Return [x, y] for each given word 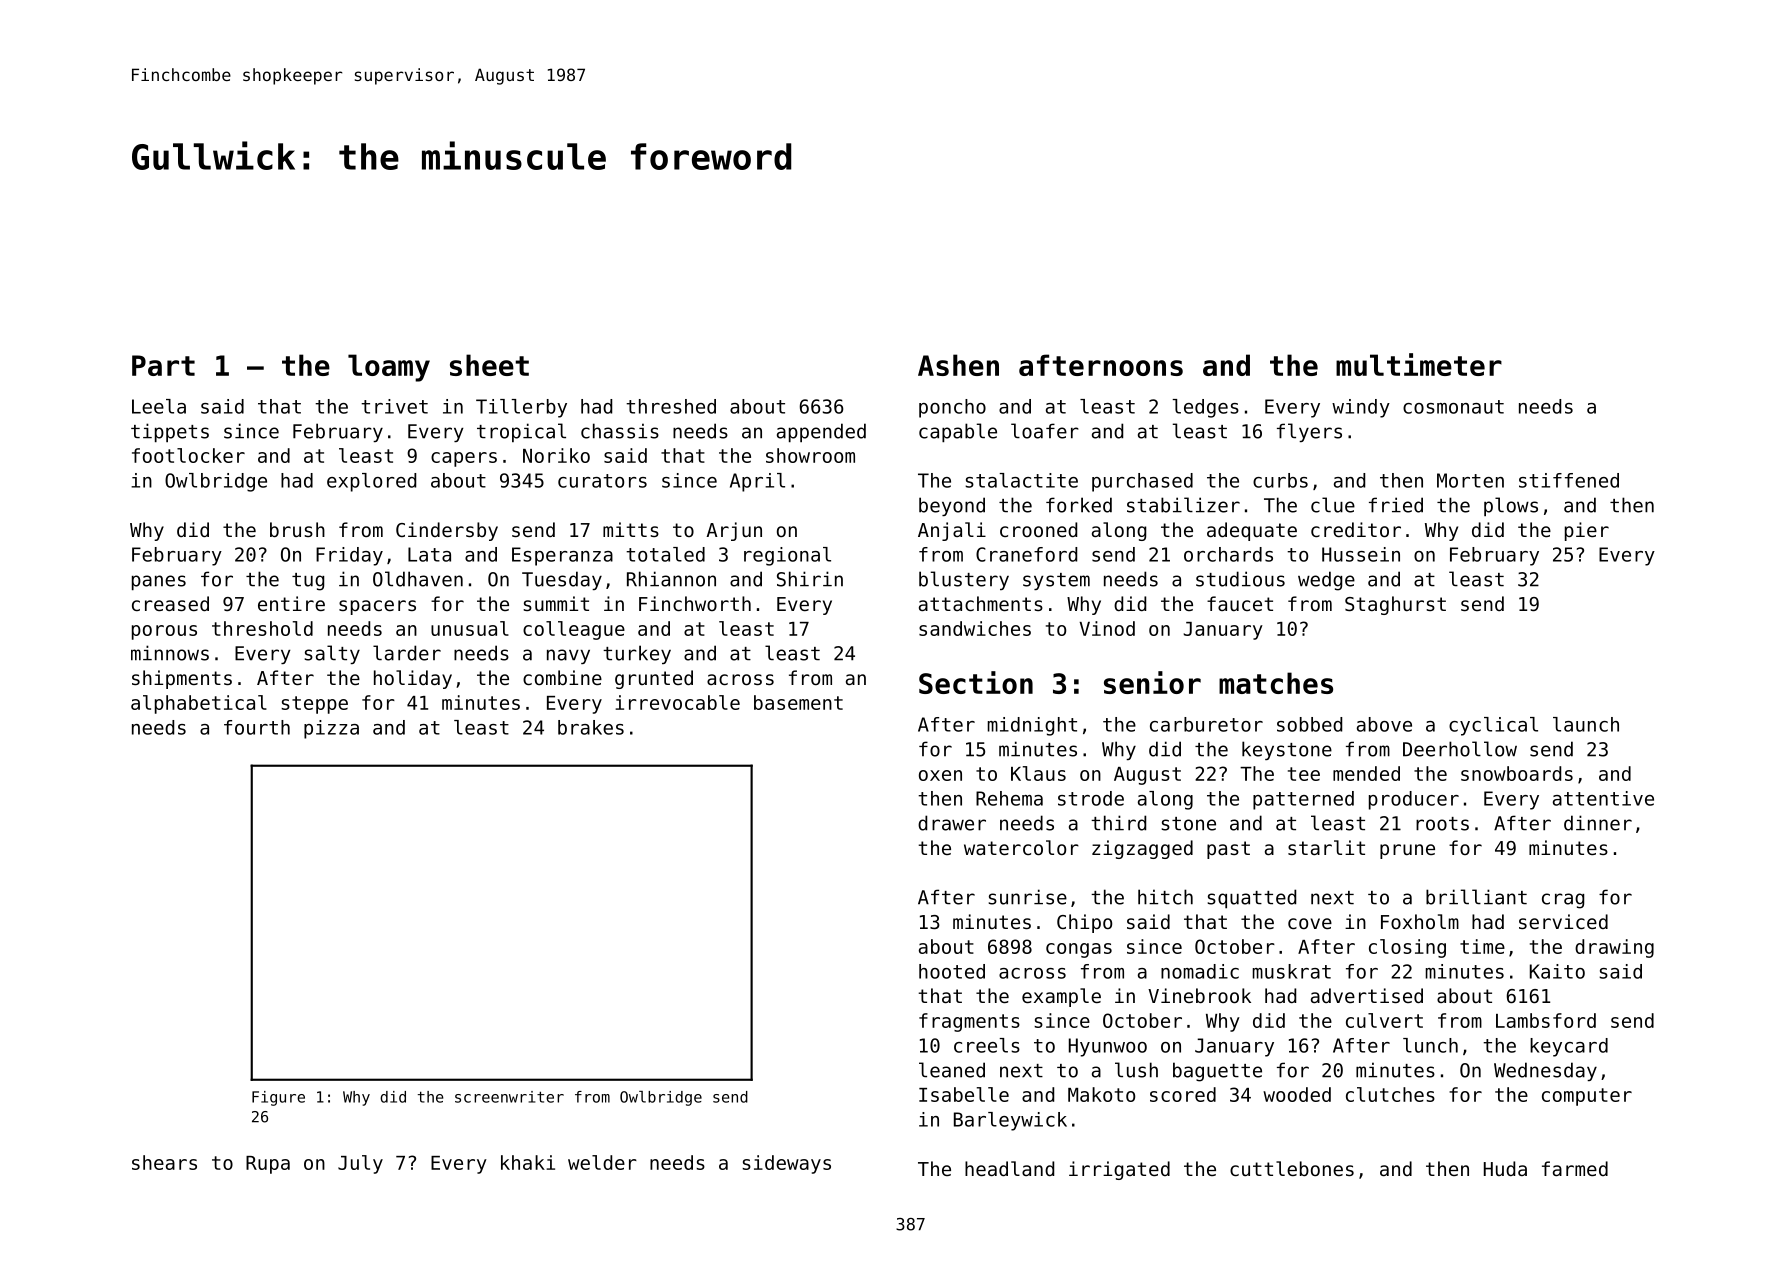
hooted [952, 971]
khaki [528, 1162]
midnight [1032, 726]
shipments [182, 679]
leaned [952, 1070]
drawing [1614, 948]
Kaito [1557, 971]
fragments [969, 1022]
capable [958, 432]
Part [163, 365]
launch [1586, 724]
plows [1511, 506]
